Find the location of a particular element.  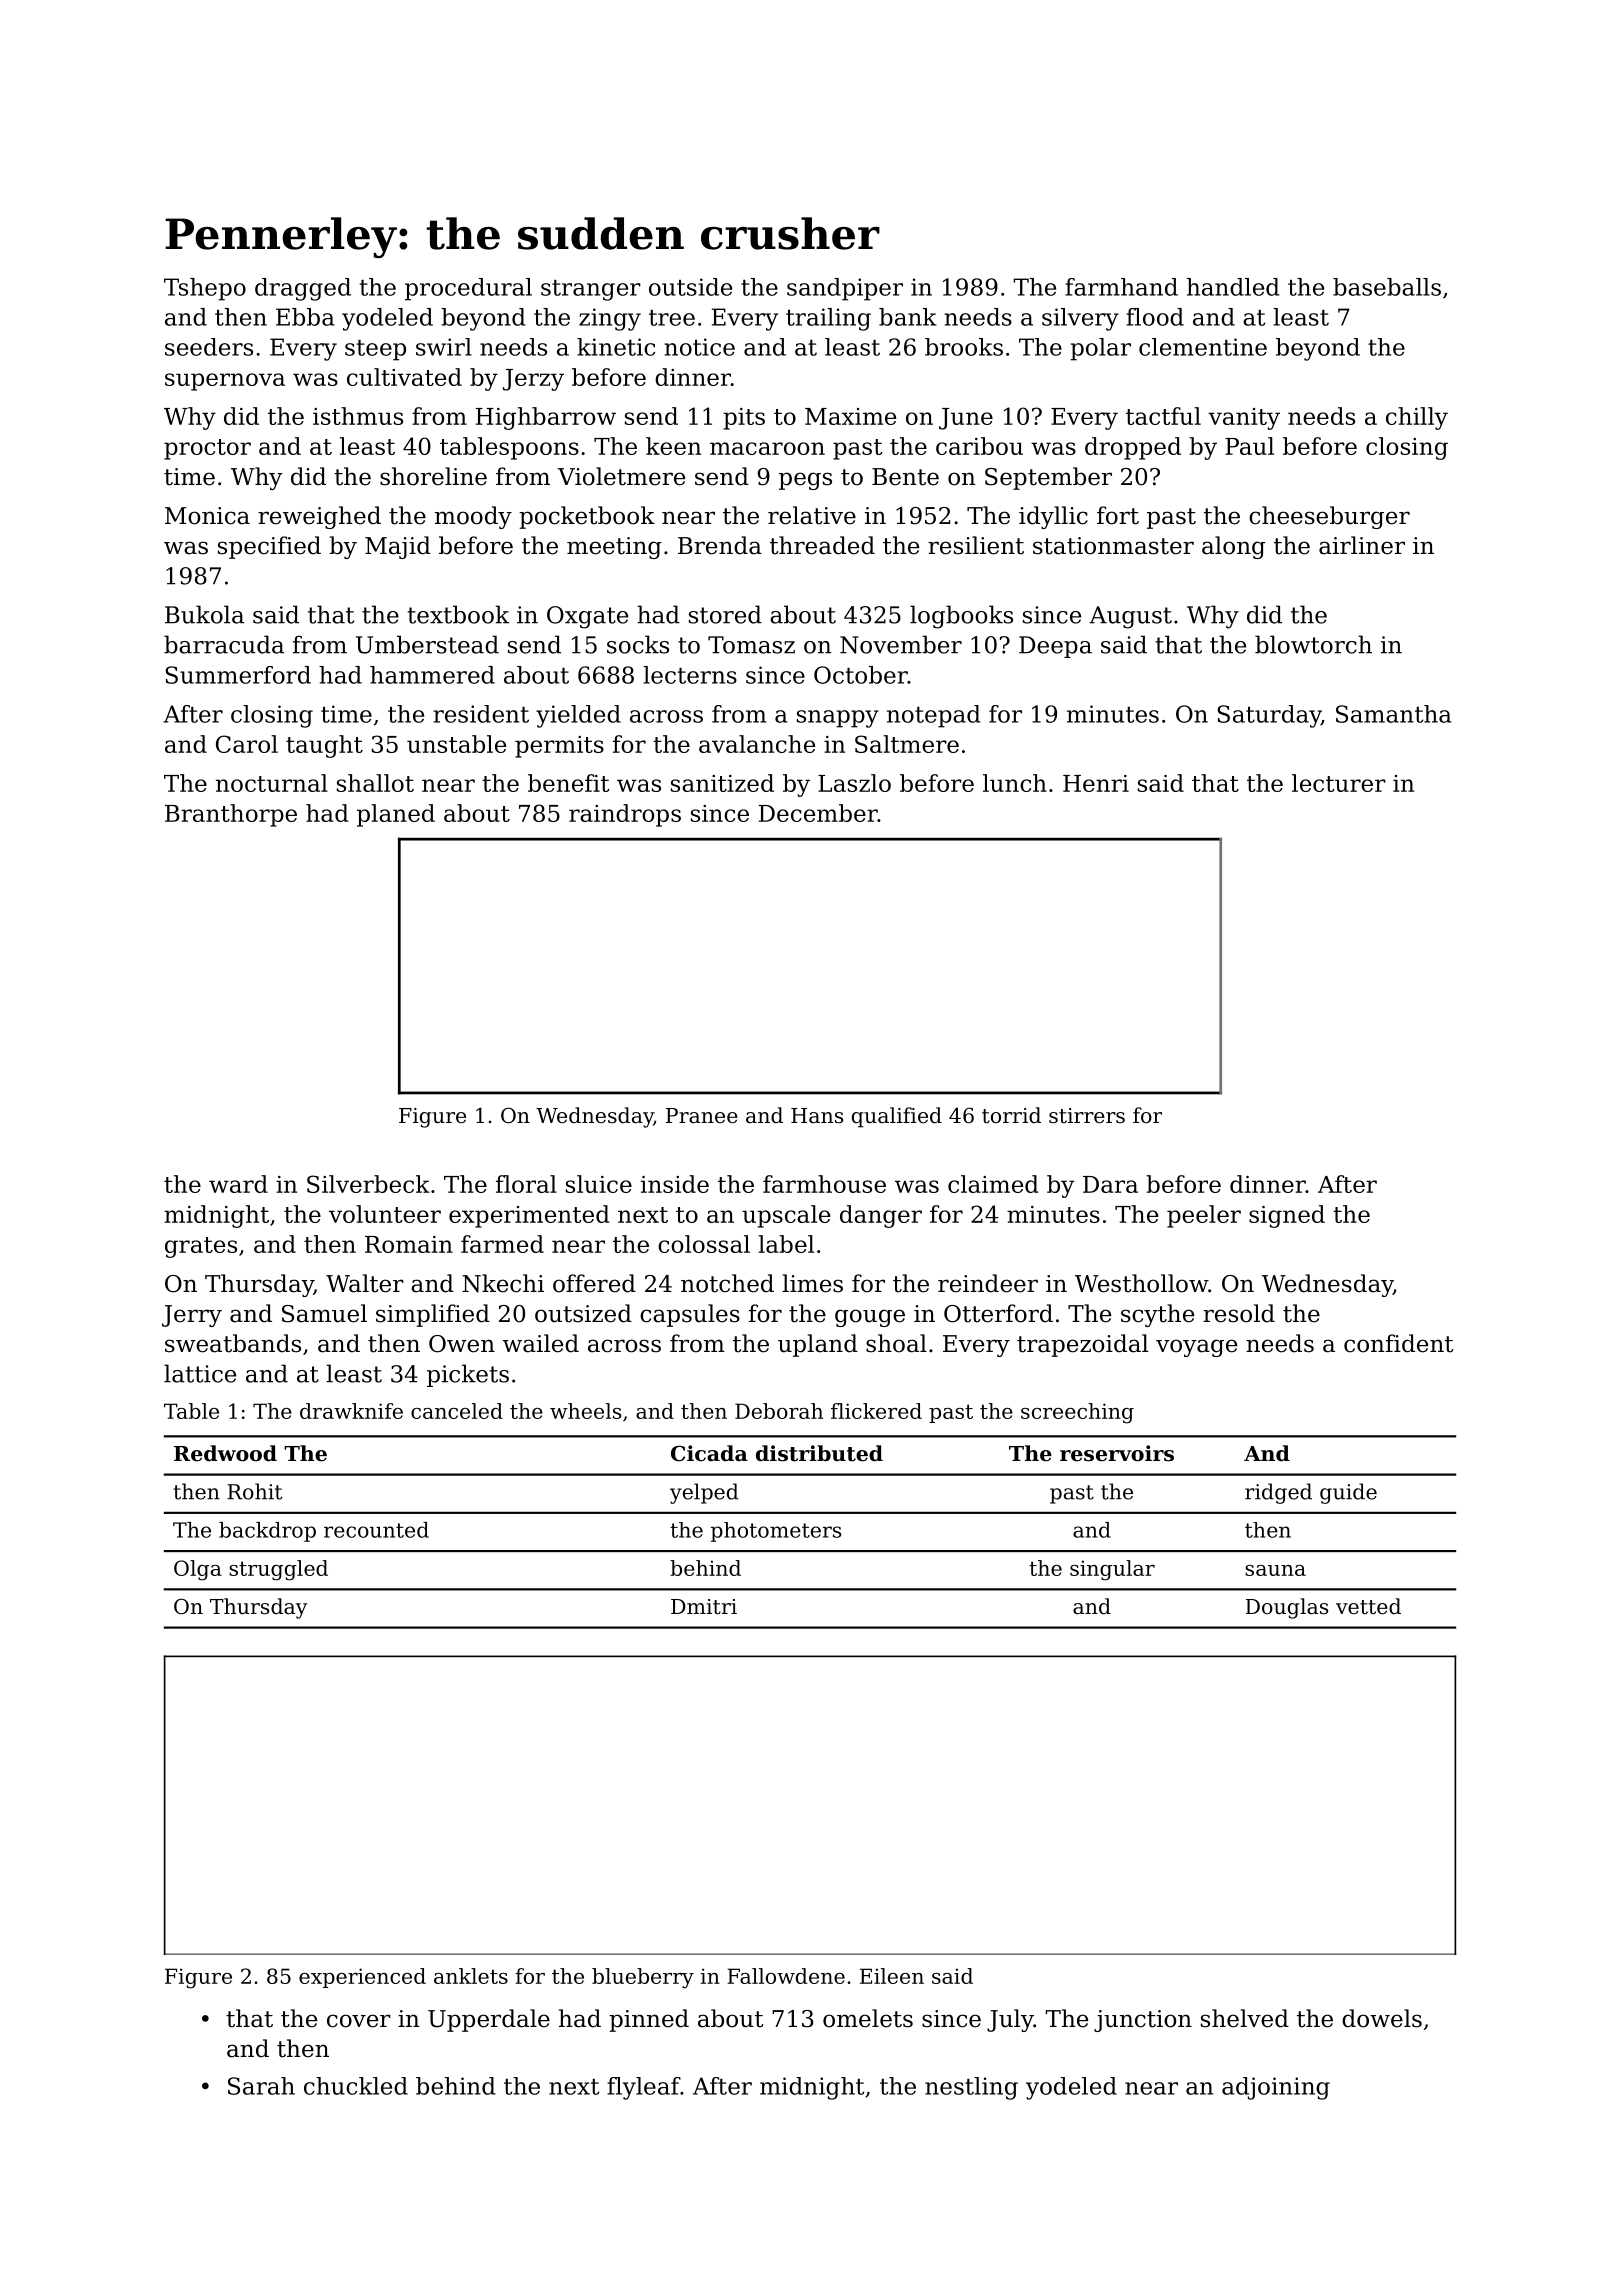

Walter is located at coordinates (365, 1283).
